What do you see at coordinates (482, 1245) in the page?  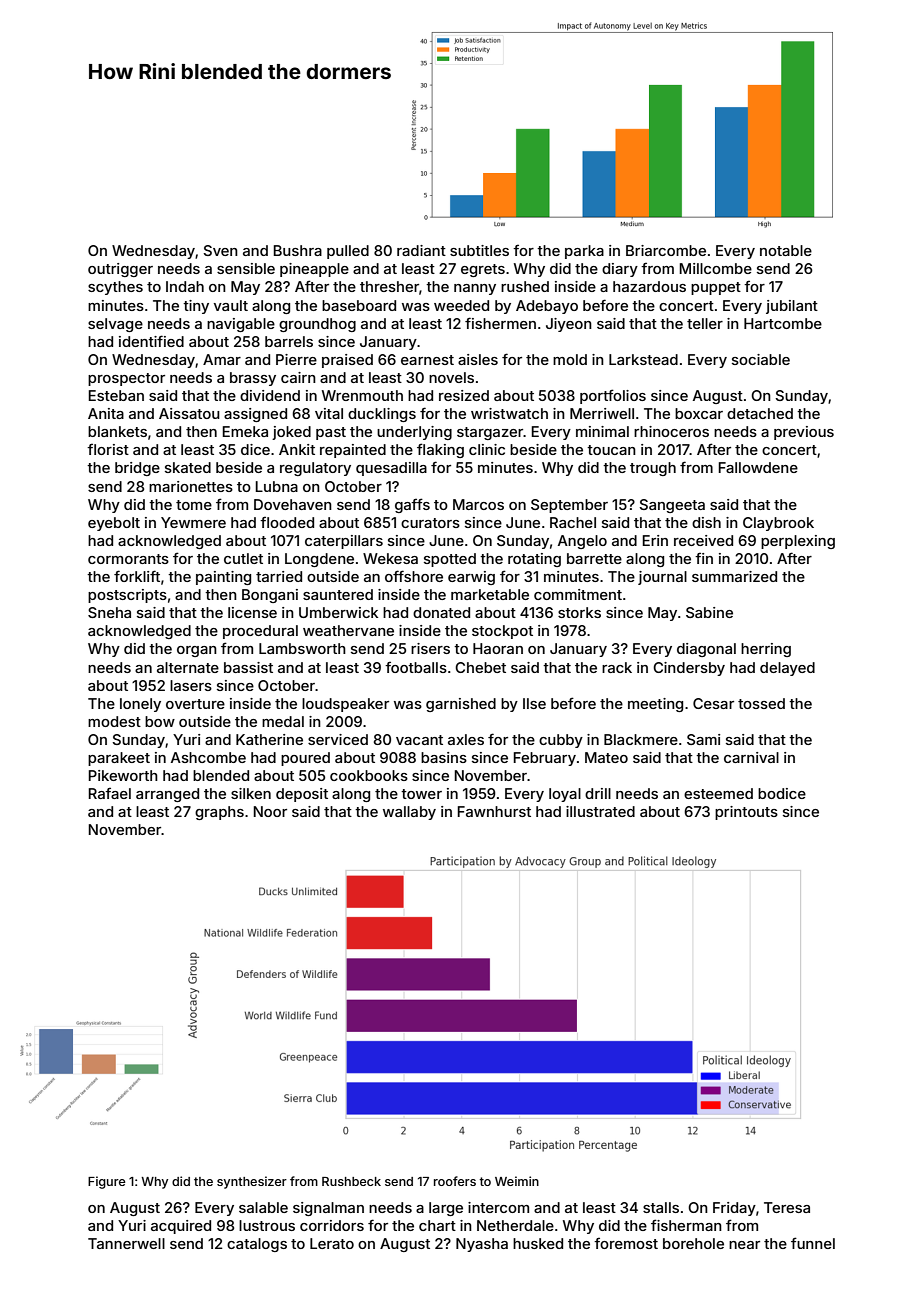 I see `Nyasha` at bounding box center [482, 1245].
